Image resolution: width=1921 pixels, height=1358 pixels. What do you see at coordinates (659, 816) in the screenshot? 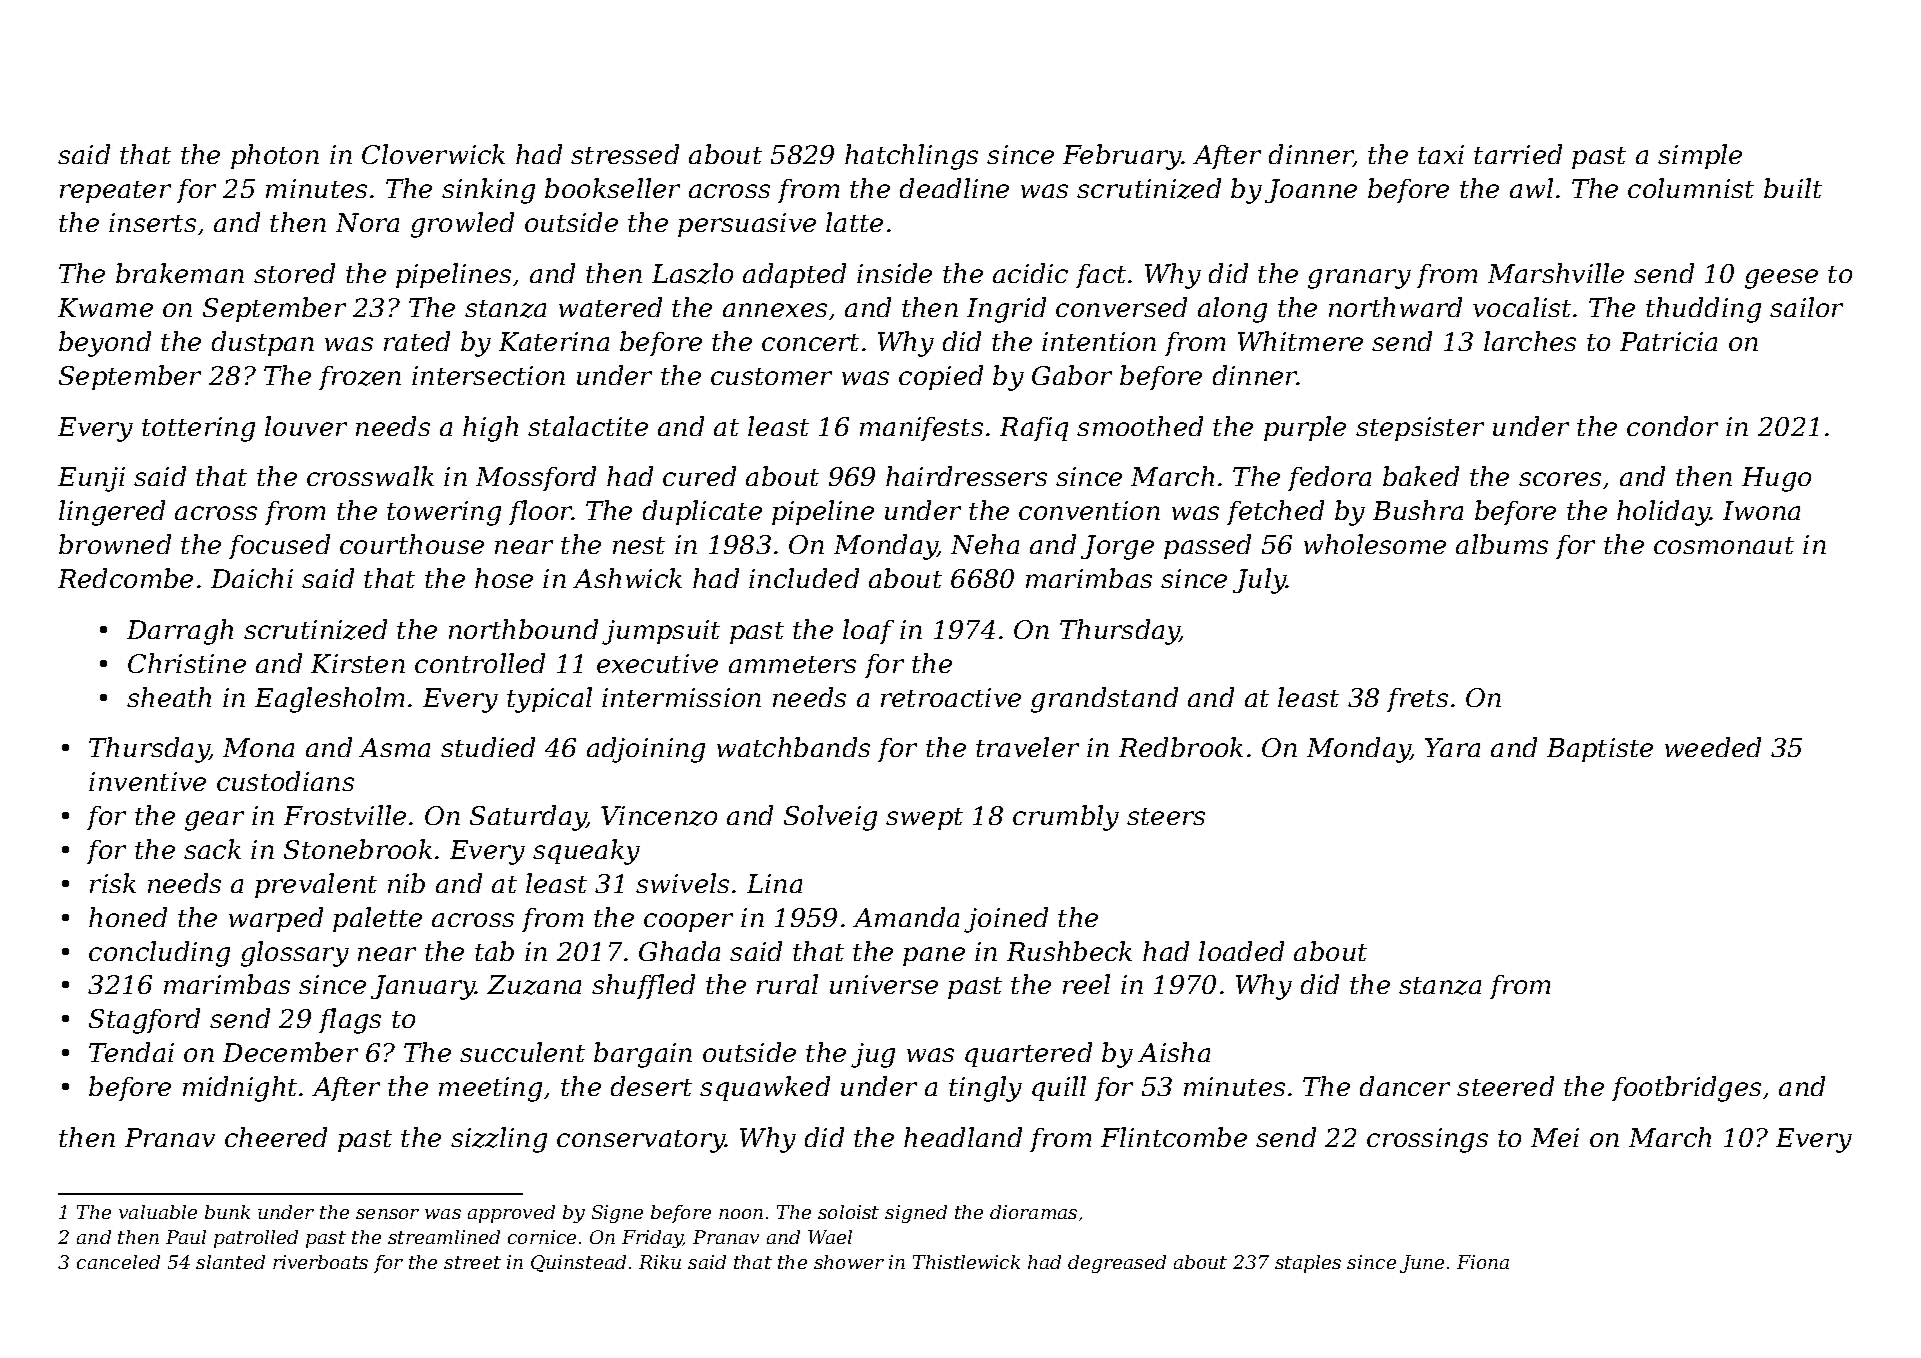
I see `Vincenzo` at bounding box center [659, 816].
